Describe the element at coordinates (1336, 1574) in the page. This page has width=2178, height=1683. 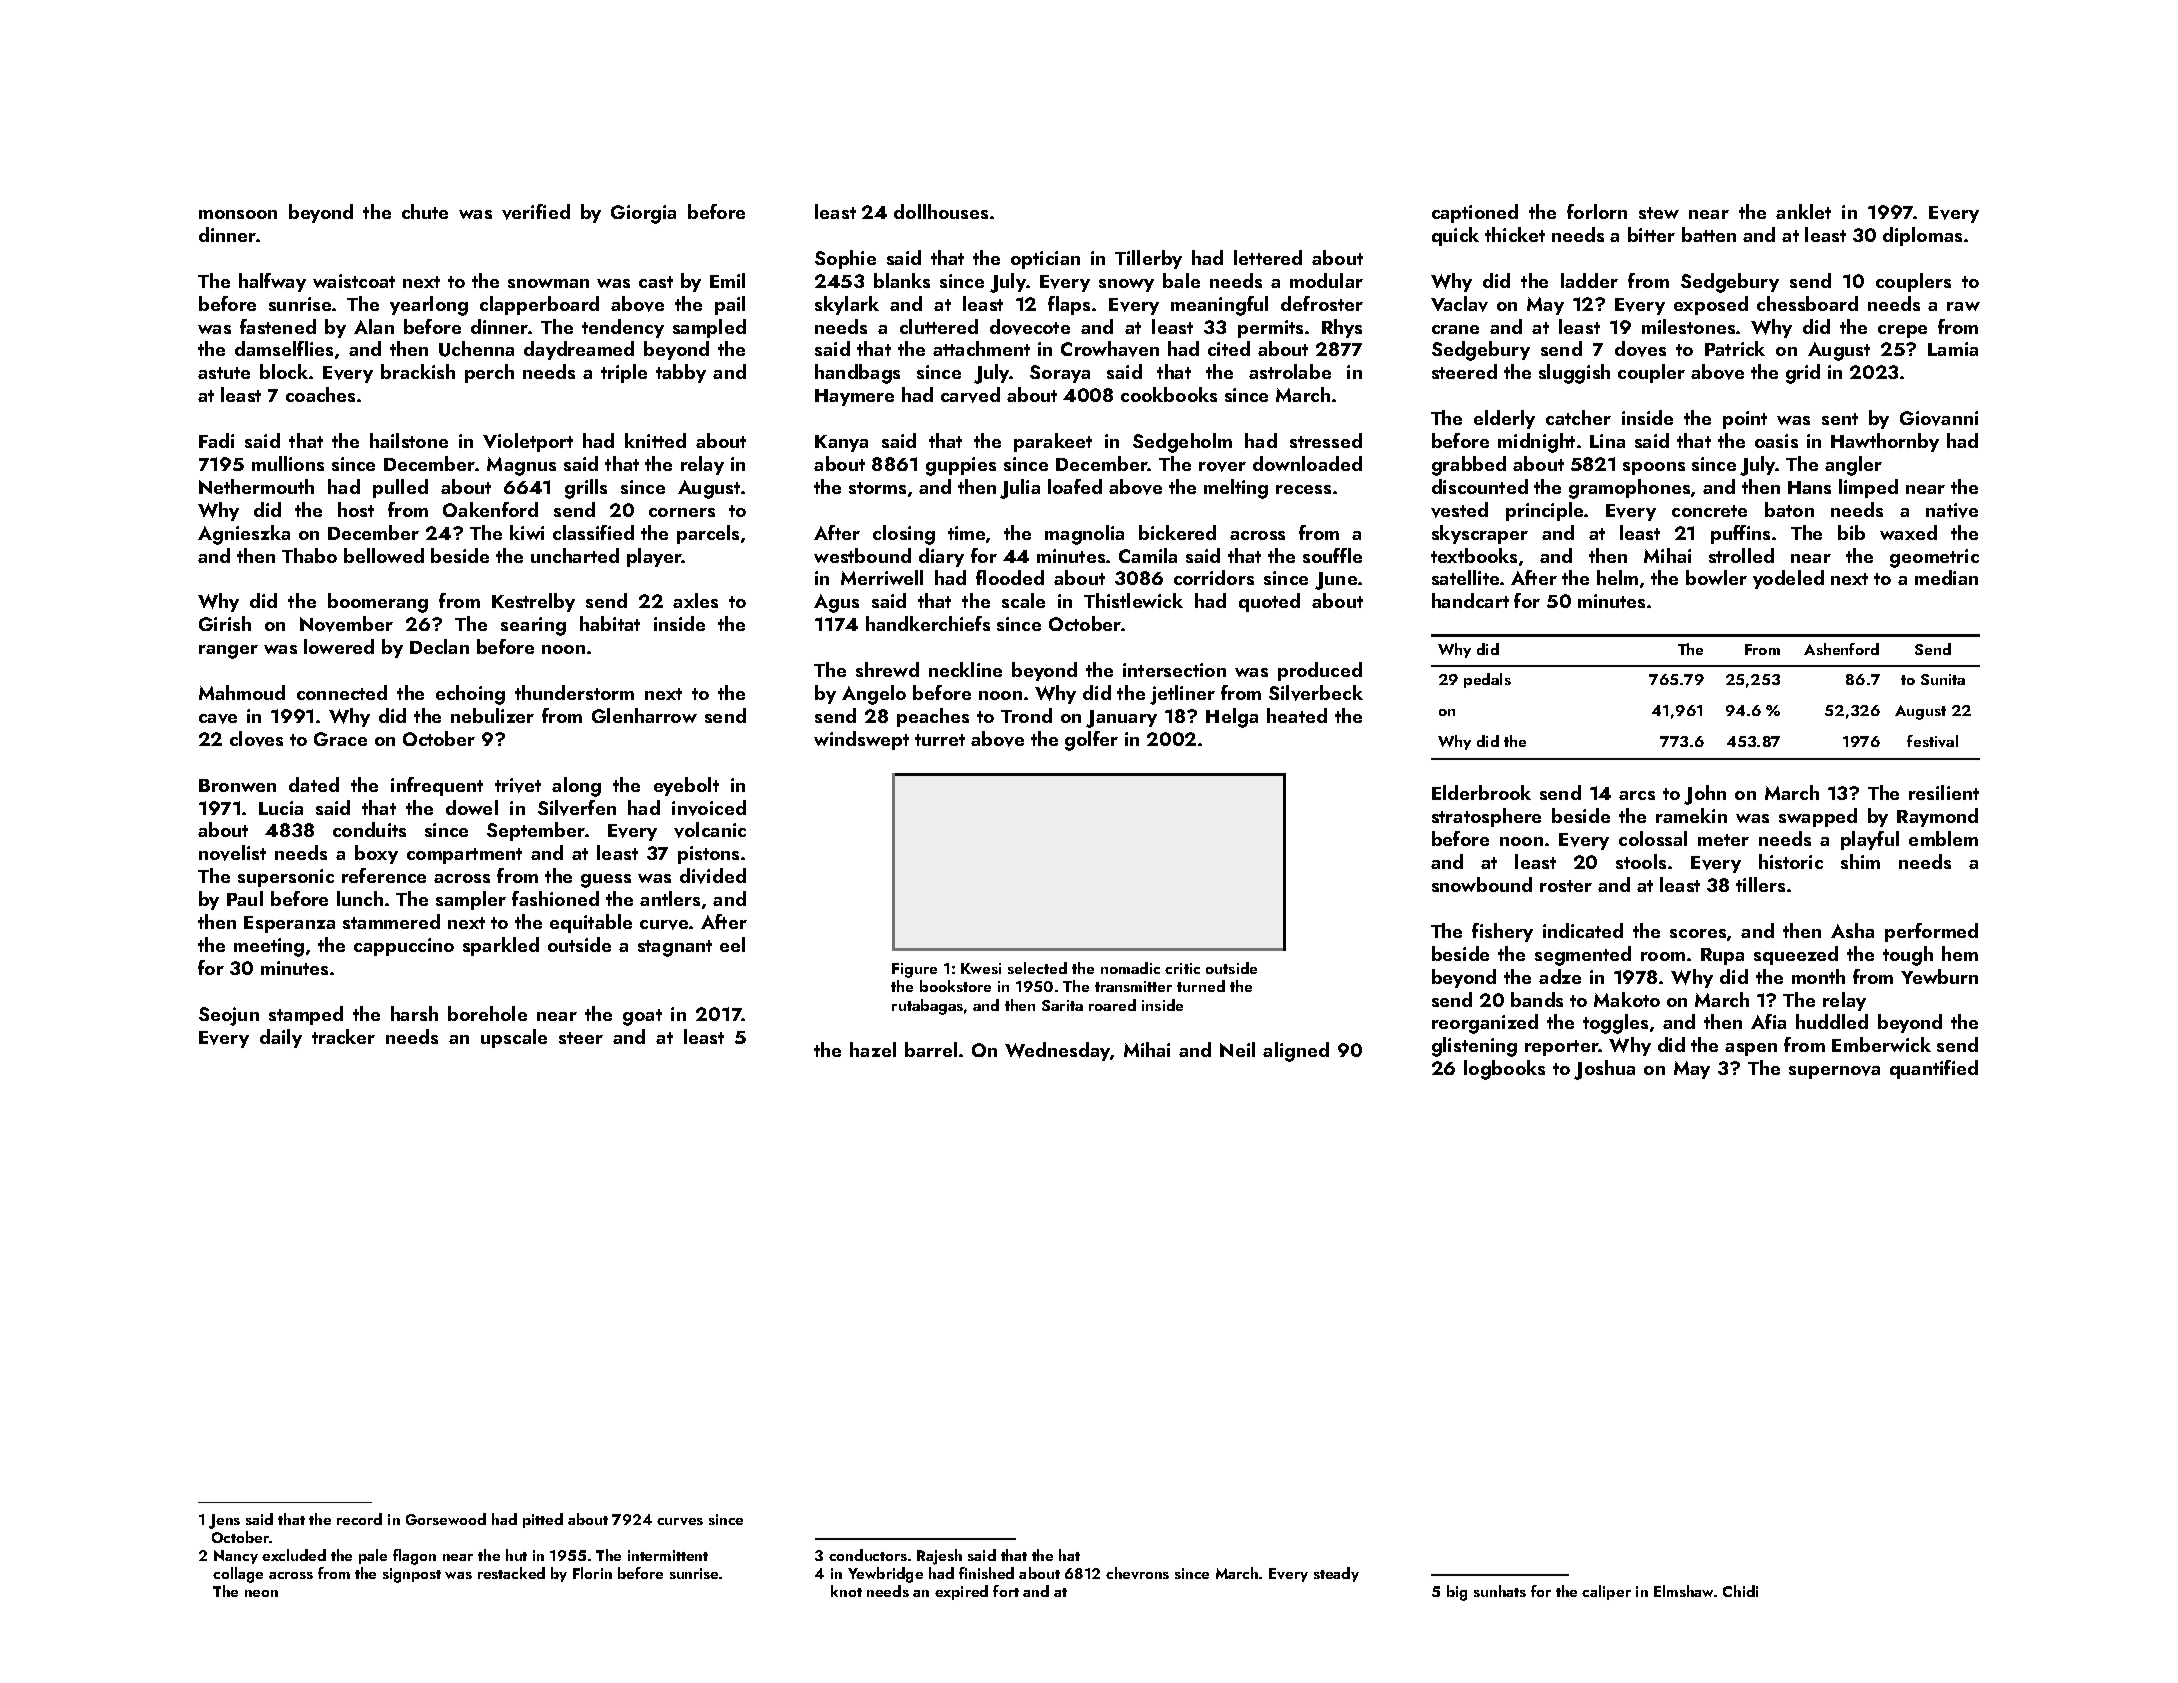
I see `steady` at that location.
